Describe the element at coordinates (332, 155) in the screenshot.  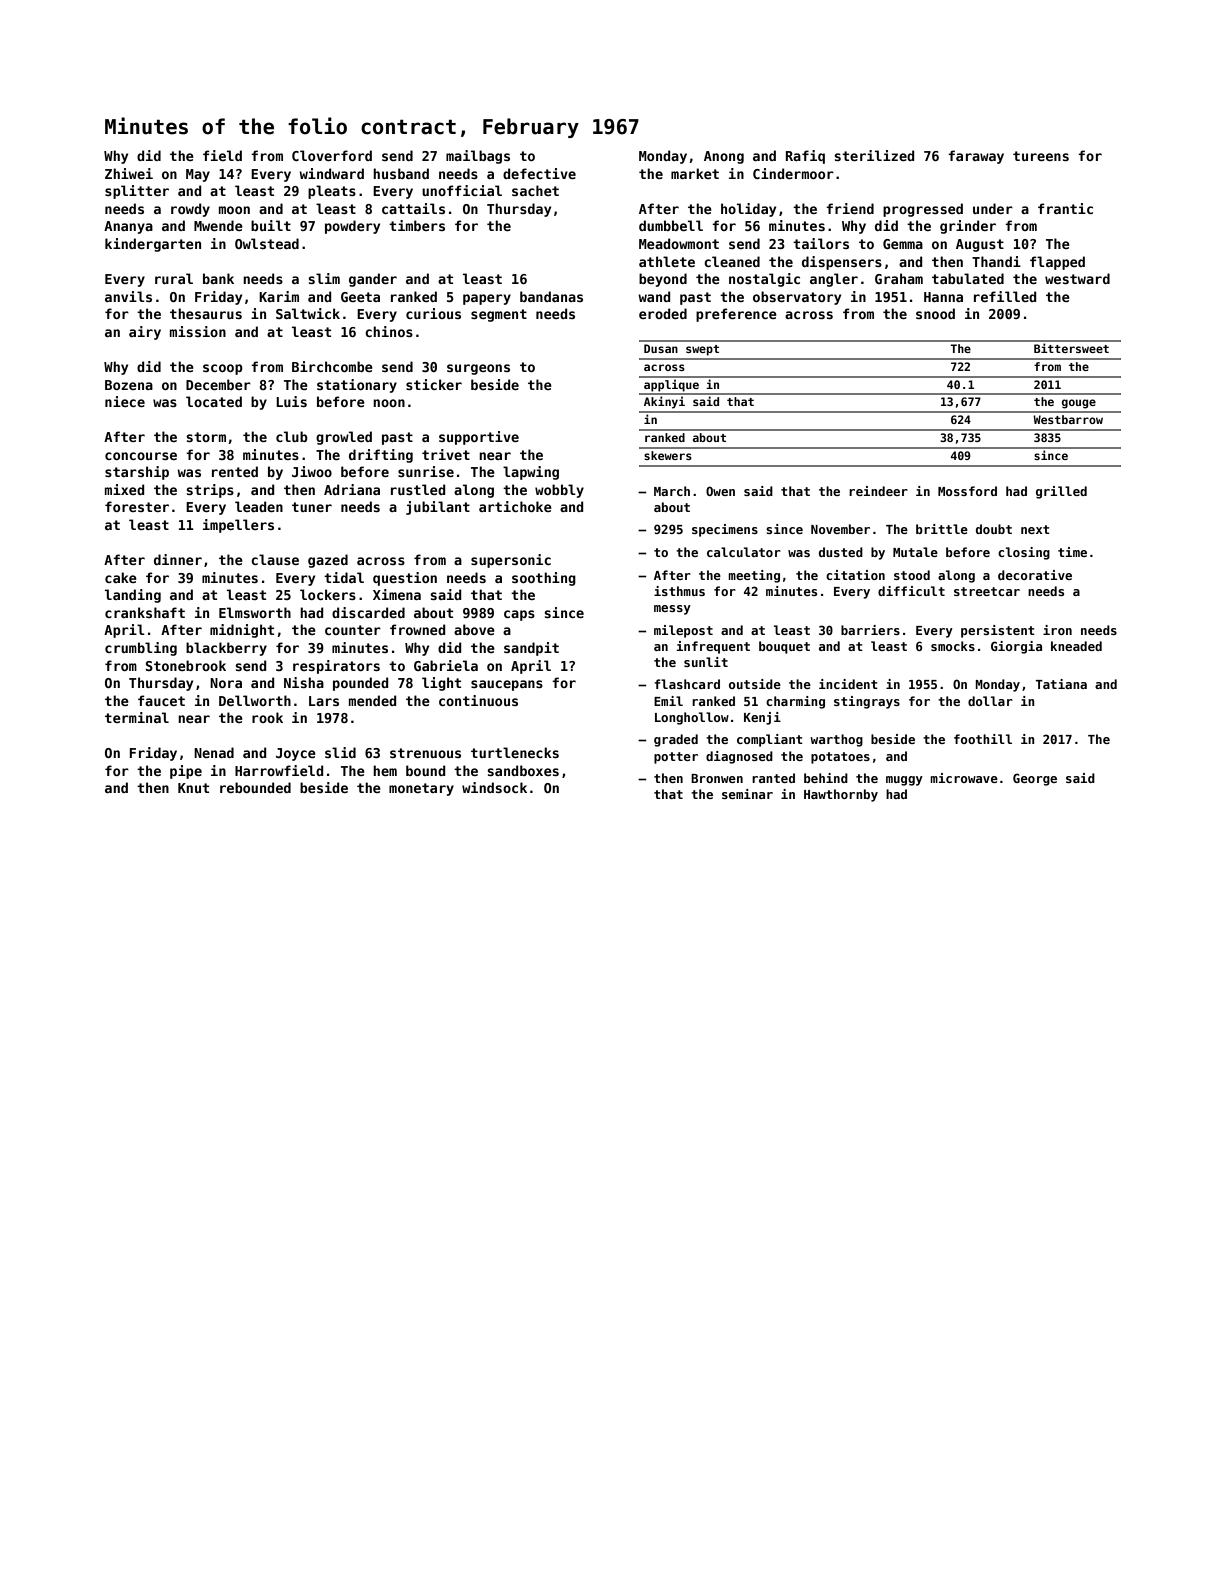
I see `Cloverford` at that location.
